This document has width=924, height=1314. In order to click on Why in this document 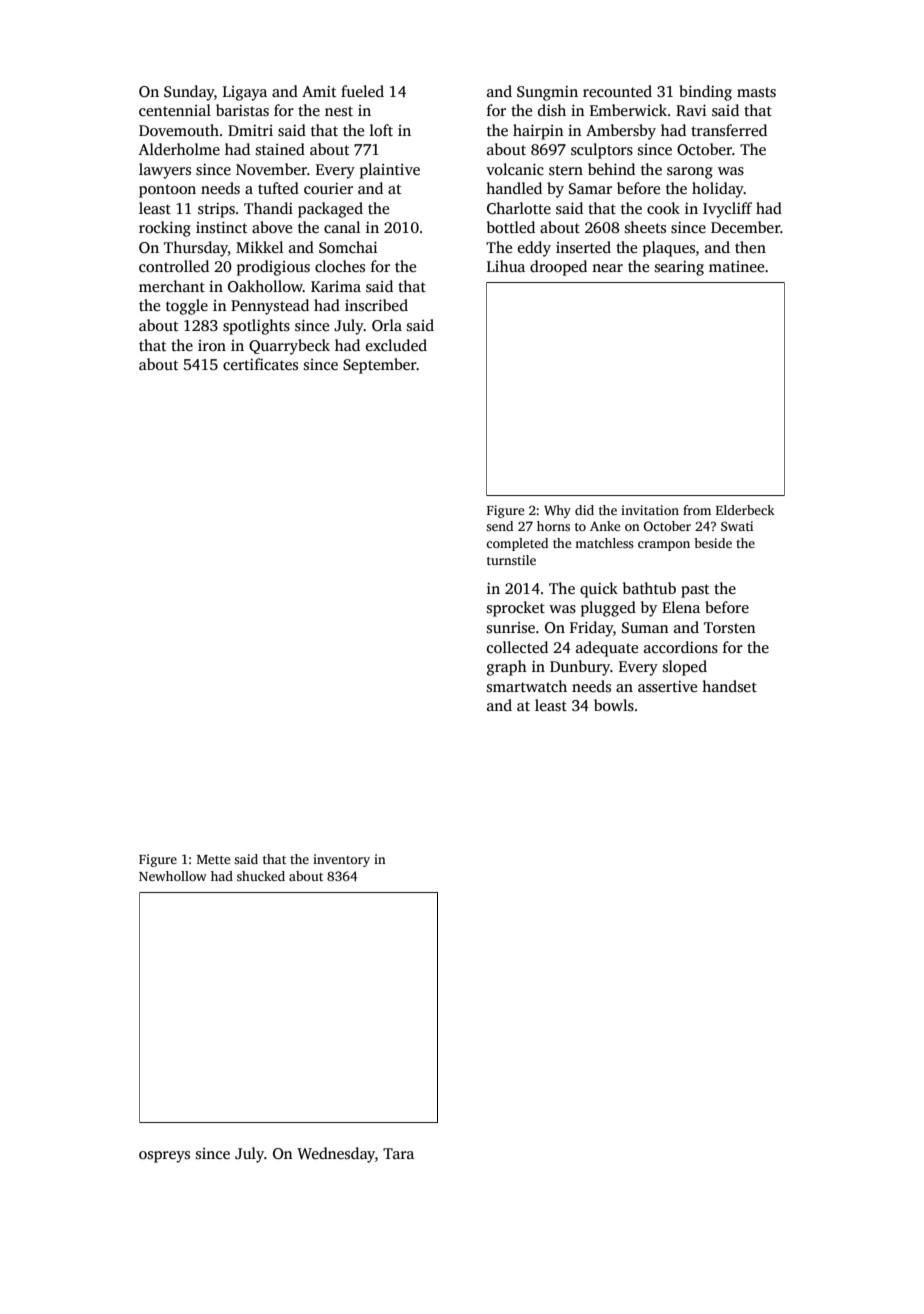, I will do `click(557, 511)`.
